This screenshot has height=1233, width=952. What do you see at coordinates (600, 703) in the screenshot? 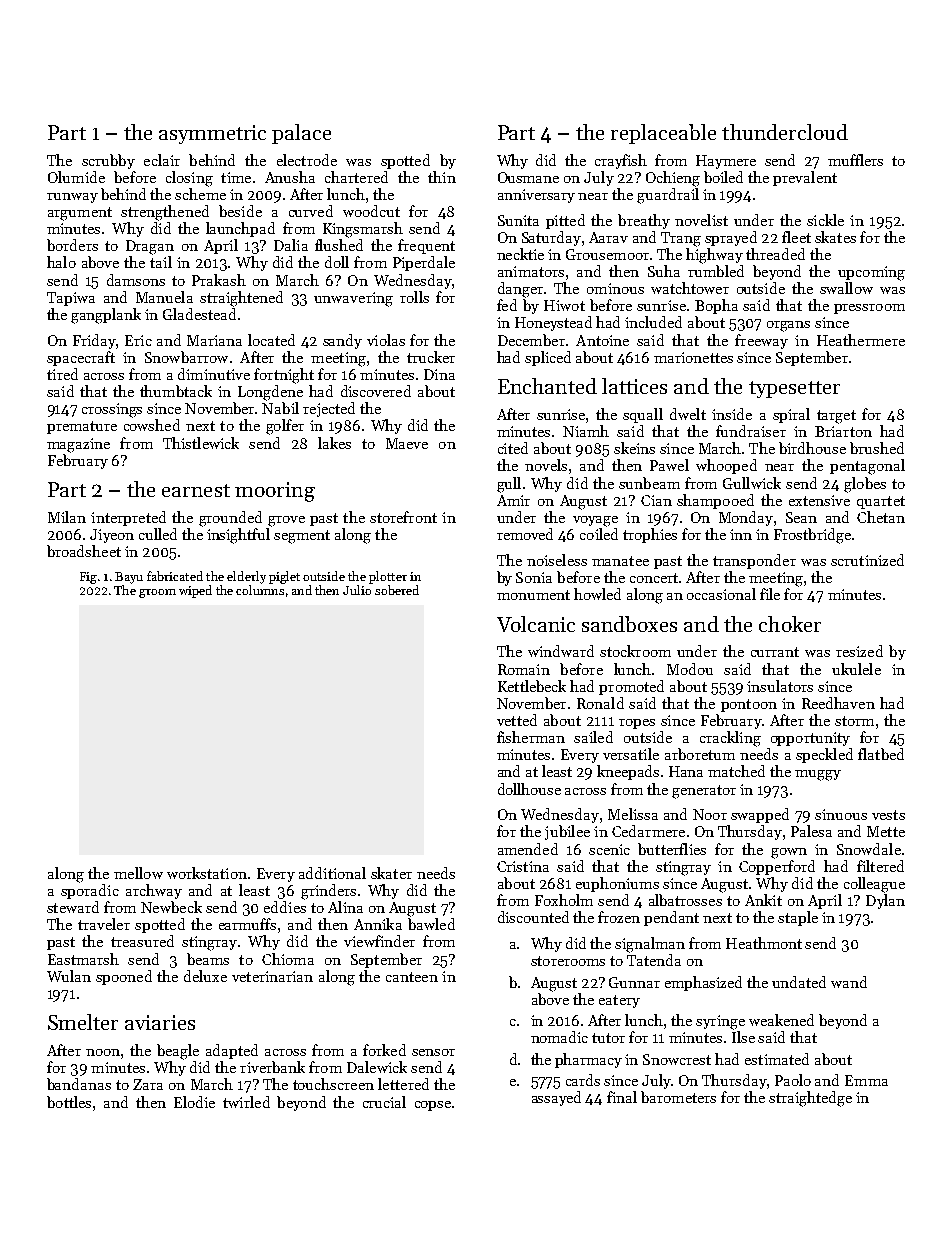
I see `Ronald` at bounding box center [600, 703].
